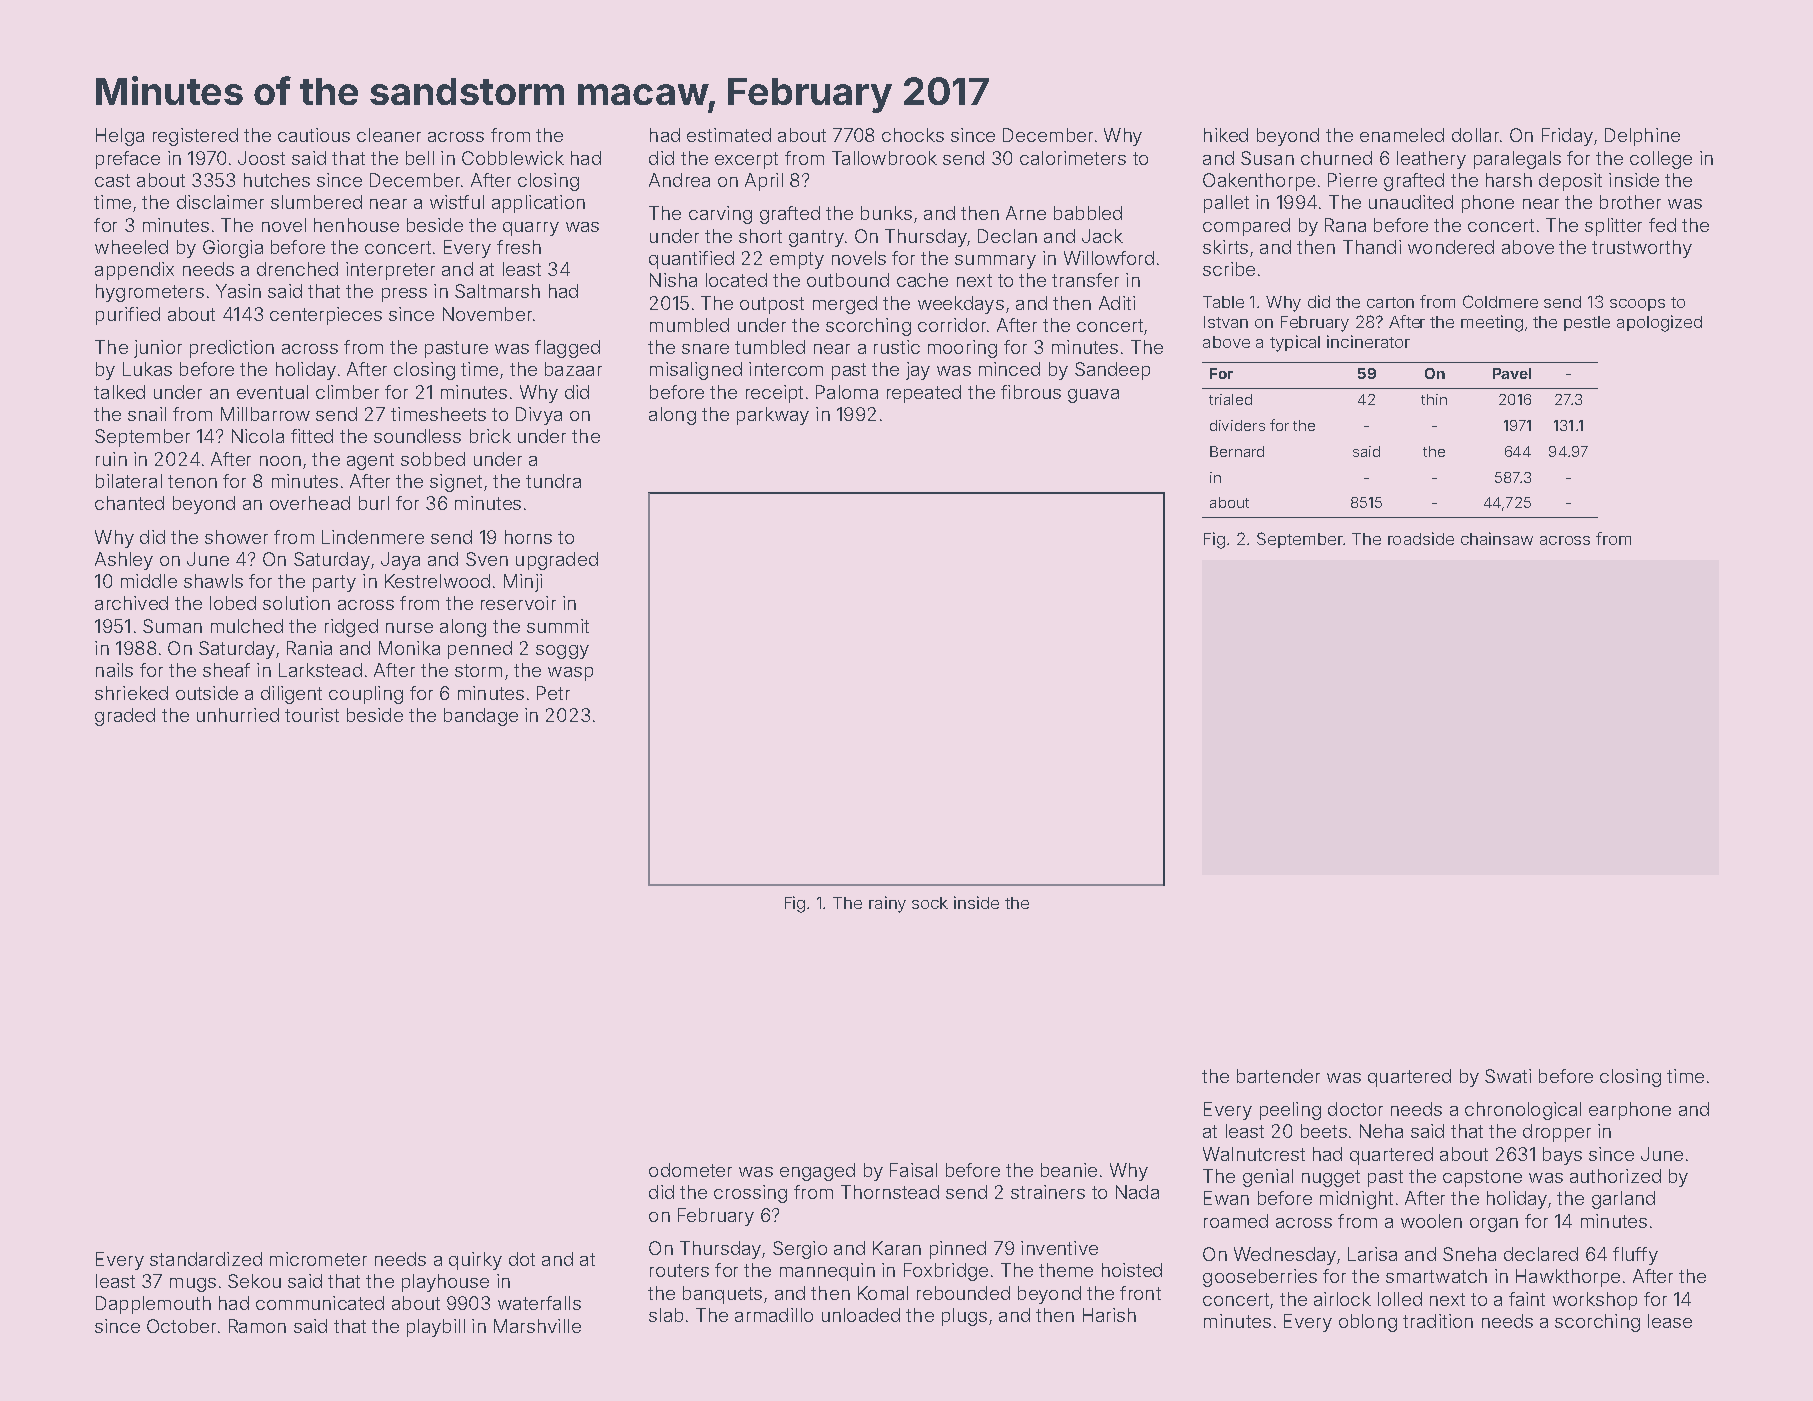 The height and width of the screenshot is (1401, 1813). What do you see at coordinates (206, 1259) in the screenshot?
I see `standardized` at bounding box center [206, 1259].
